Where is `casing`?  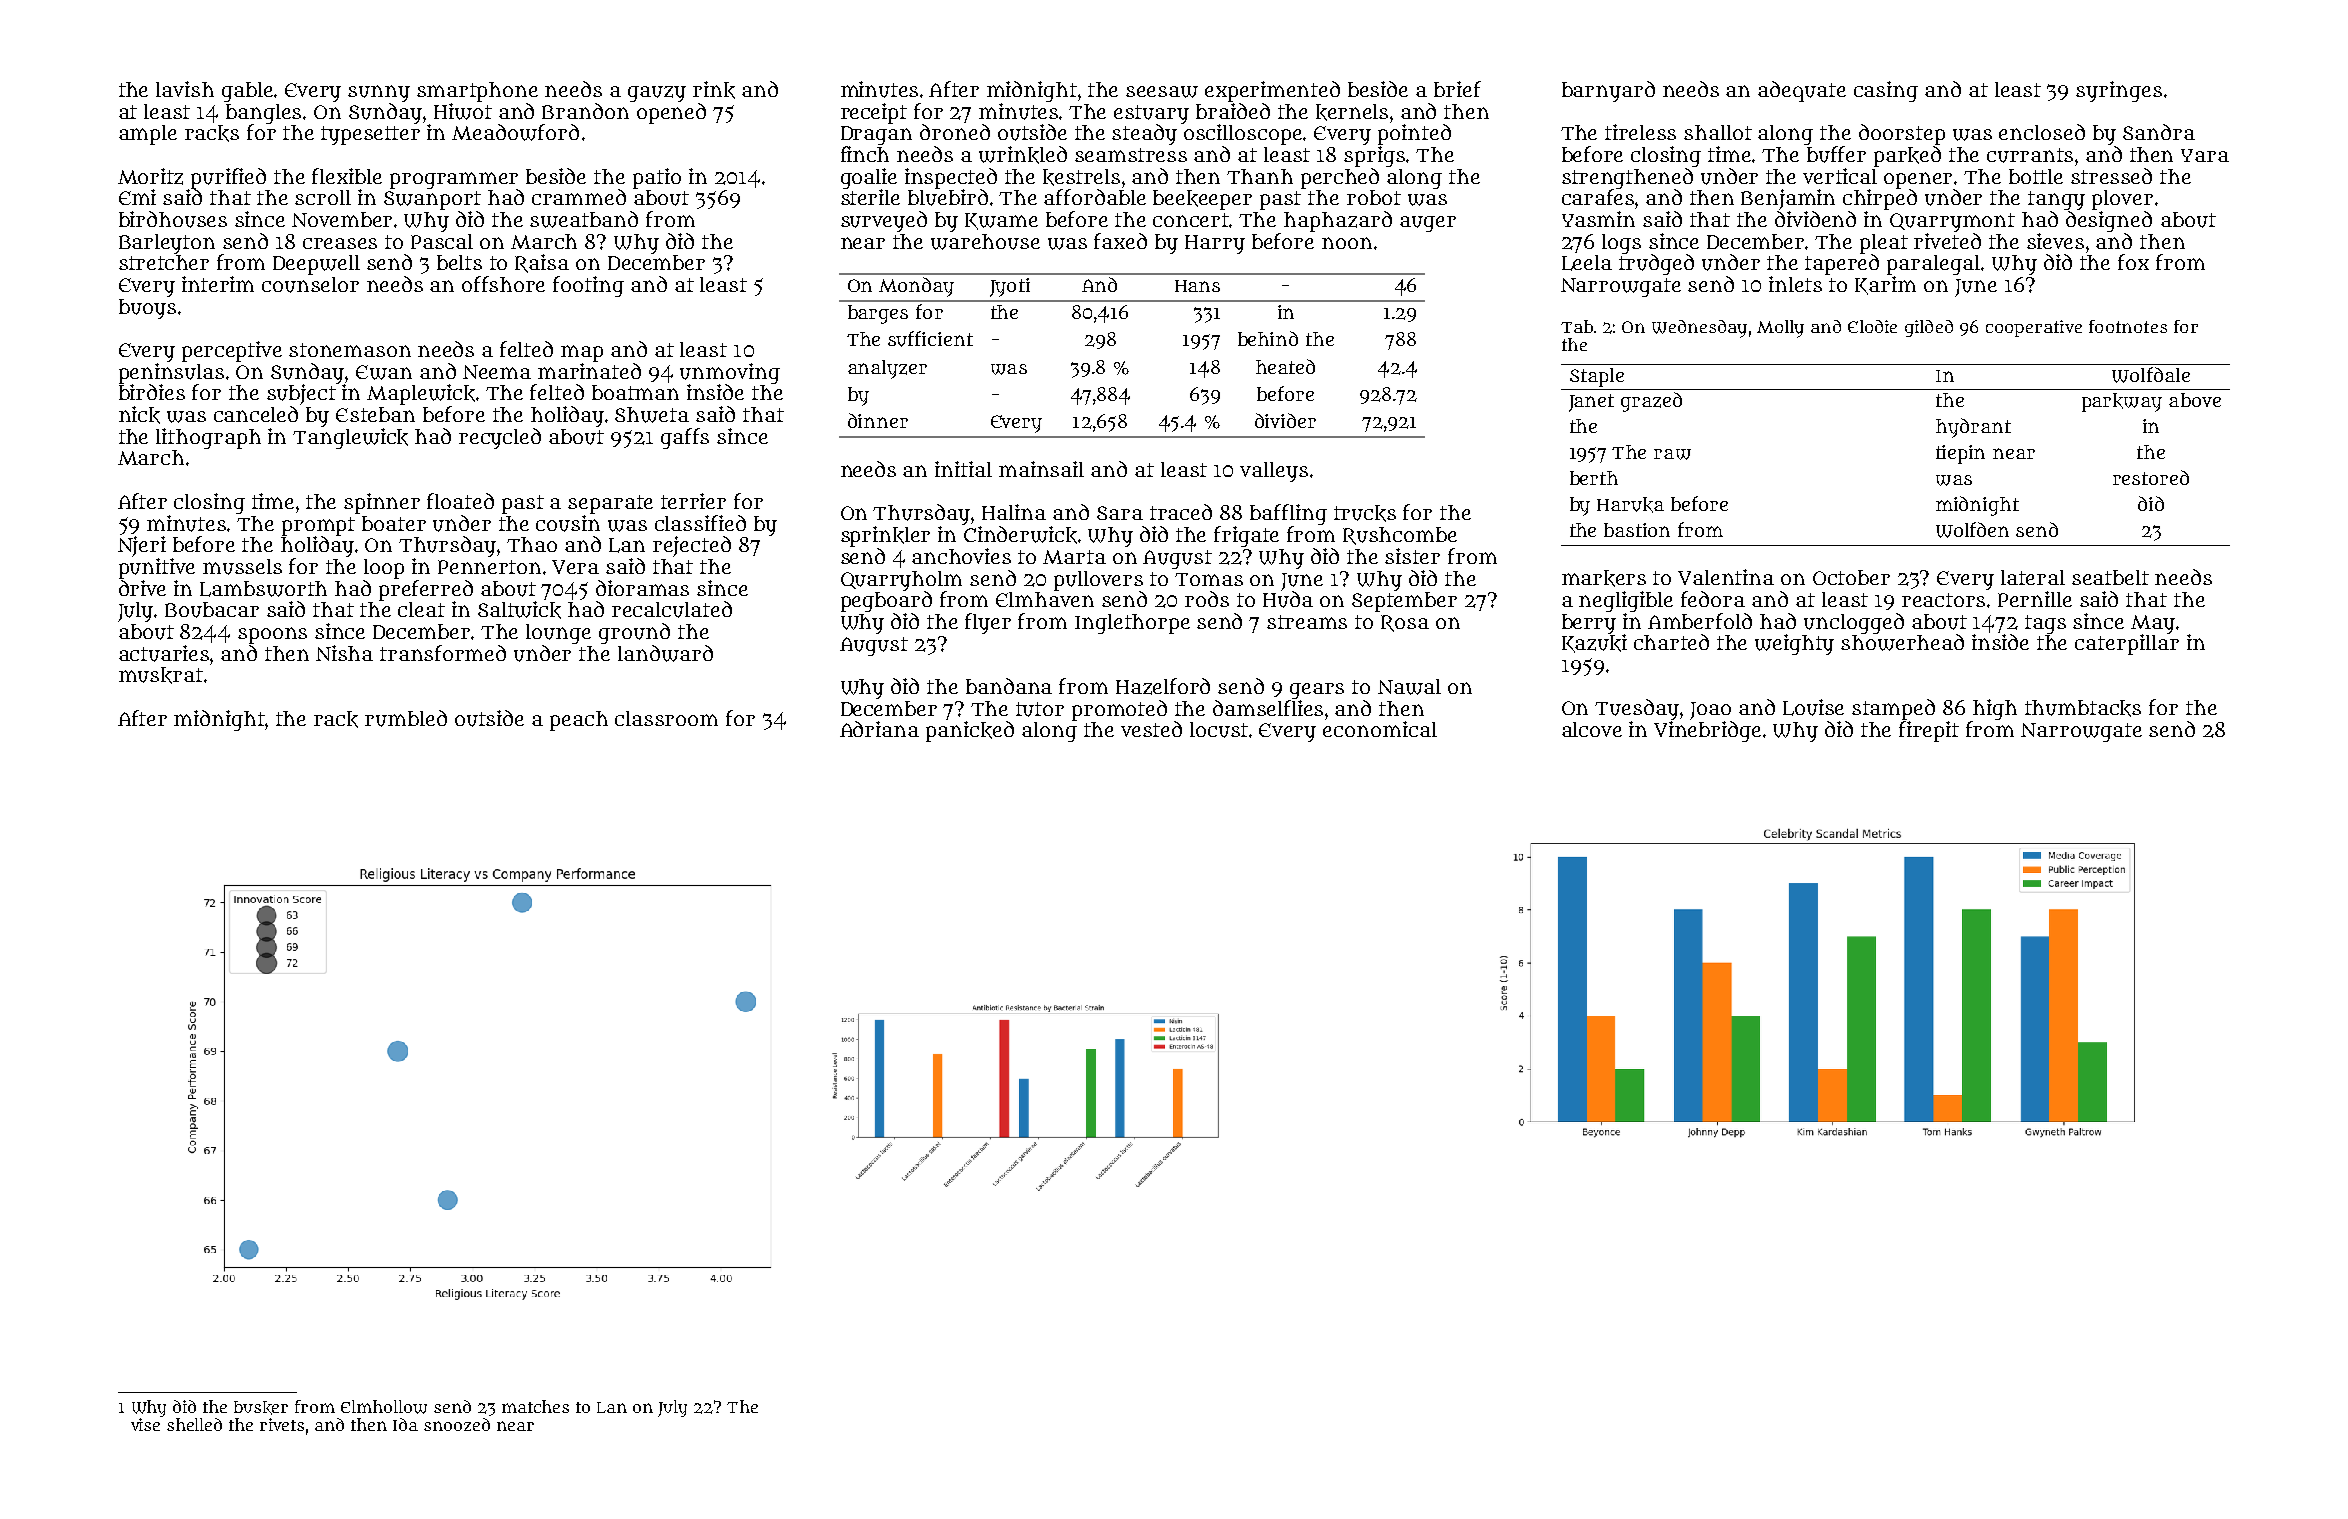
casing is located at coordinates (1886, 91).
